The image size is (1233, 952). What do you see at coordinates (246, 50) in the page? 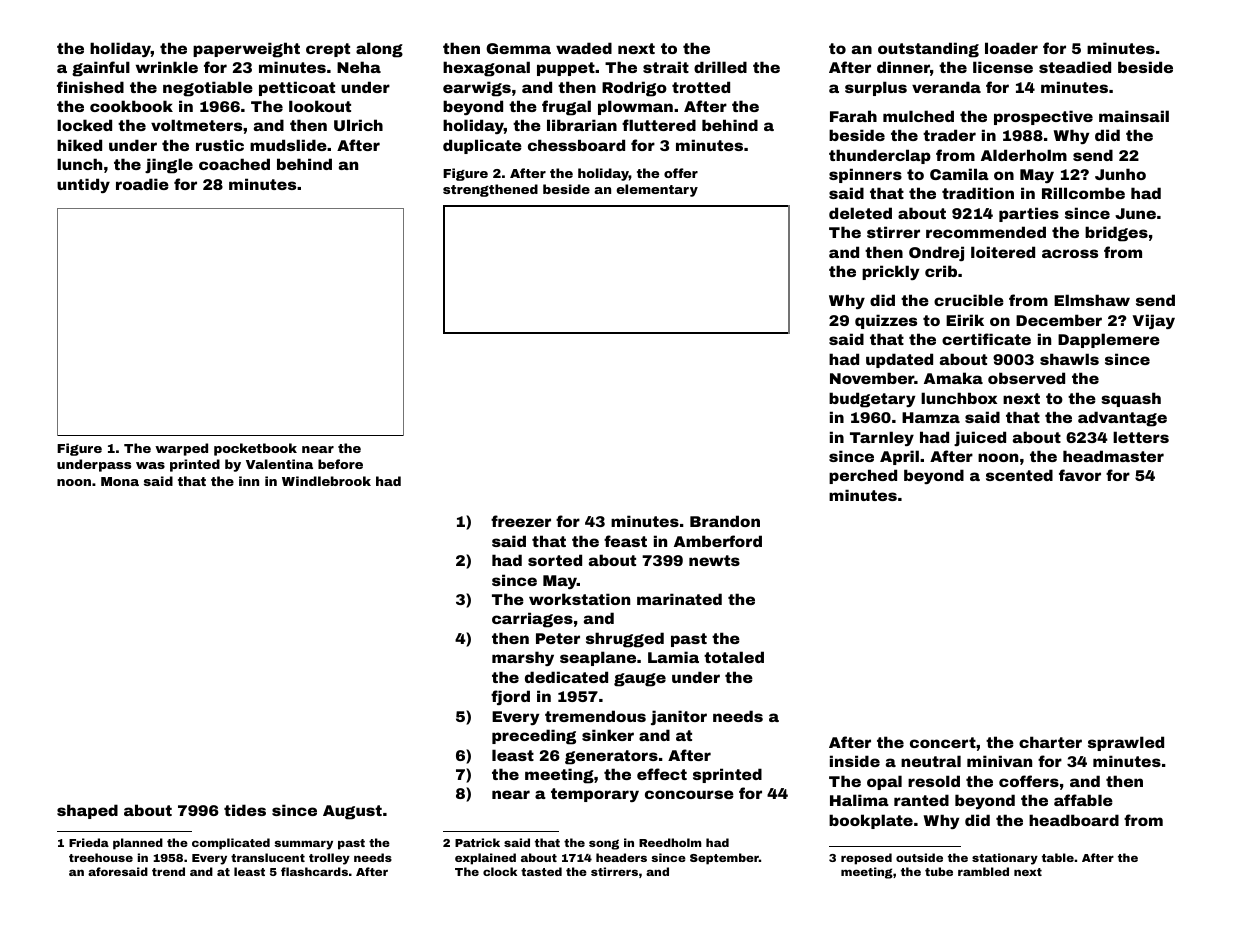
I see `paperweight` at bounding box center [246, 50].
